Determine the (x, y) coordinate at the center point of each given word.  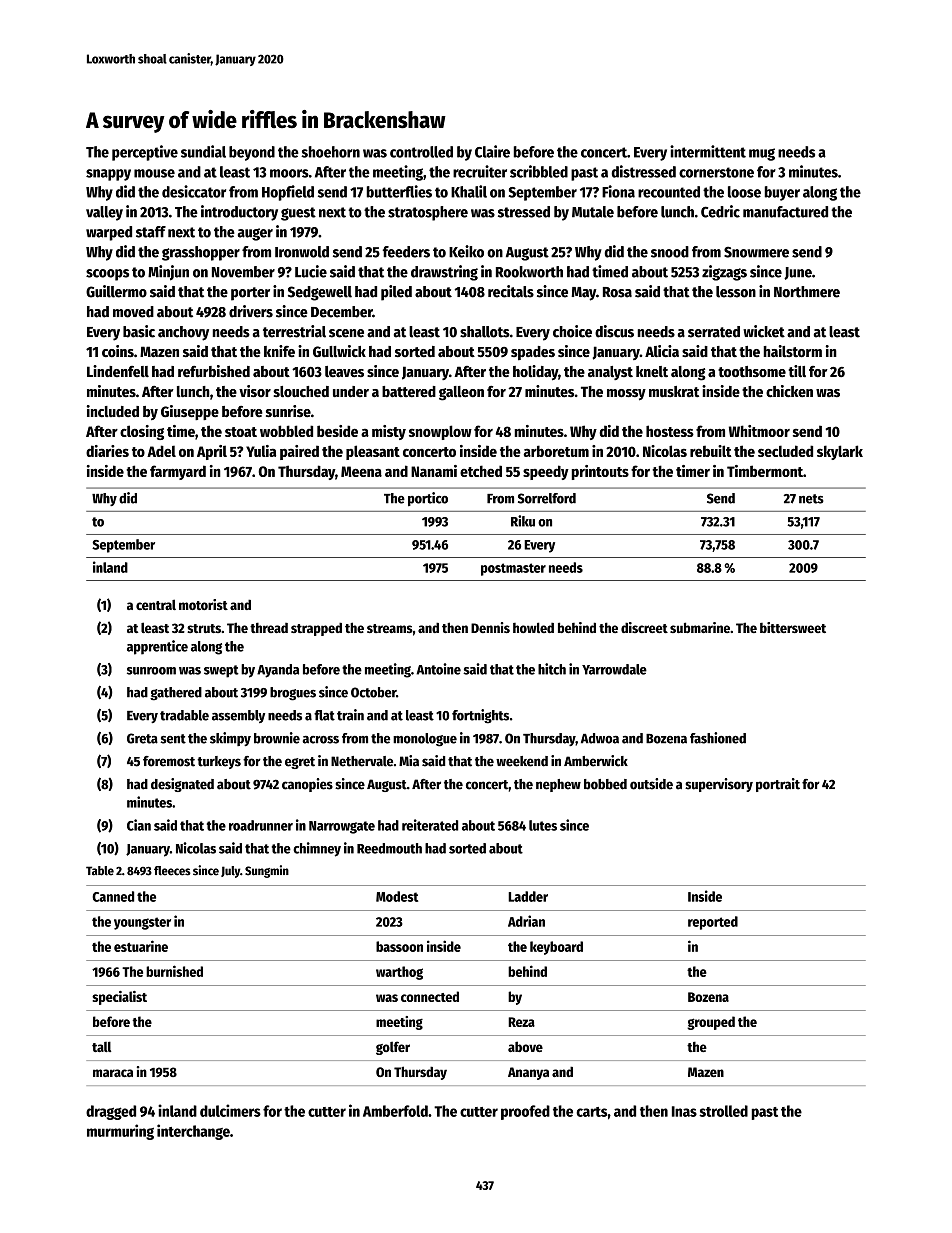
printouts (600, 472)
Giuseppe (190, 412)
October (373, 692)
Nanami (434, 471)
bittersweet (793, 627)
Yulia (261, 451)
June (798, 273)
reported (713, 923)
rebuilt (711, 451)
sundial (203, 151)
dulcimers (230, 1110)
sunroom (151, 671)
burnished (174, 971)
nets (811, 499)
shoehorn (330, 152)
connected (430, 996)
